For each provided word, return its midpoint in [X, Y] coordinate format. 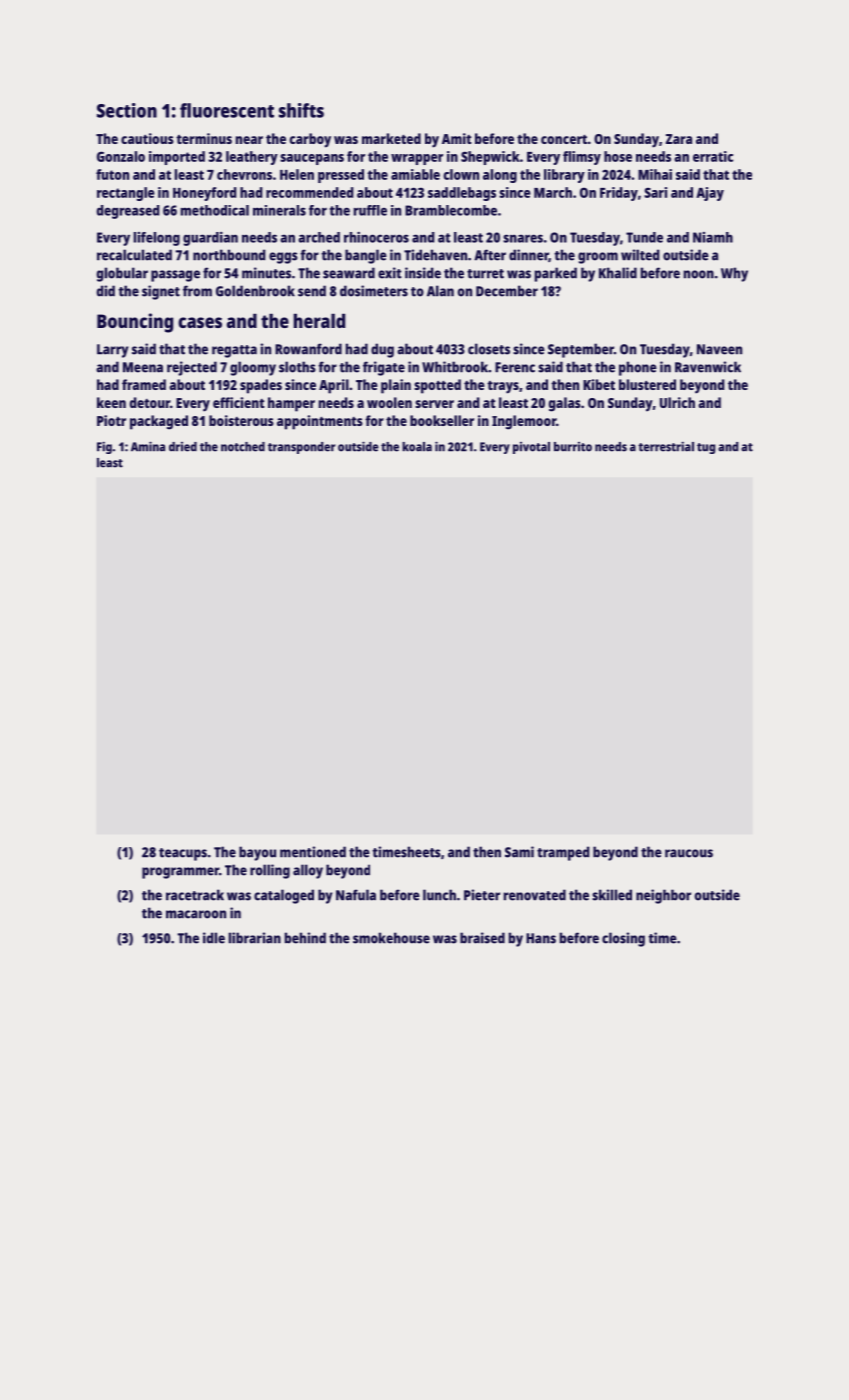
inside [423, 273]
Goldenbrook [255, 291]
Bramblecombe [451, 210]
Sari [655, 192]
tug [706, 448]
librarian [255, 938]
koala [417, 447]
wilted [640, 255]
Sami [519, 852]
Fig [104, 447]
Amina [148, 446]
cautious [147, 138]
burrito [573, 447]
